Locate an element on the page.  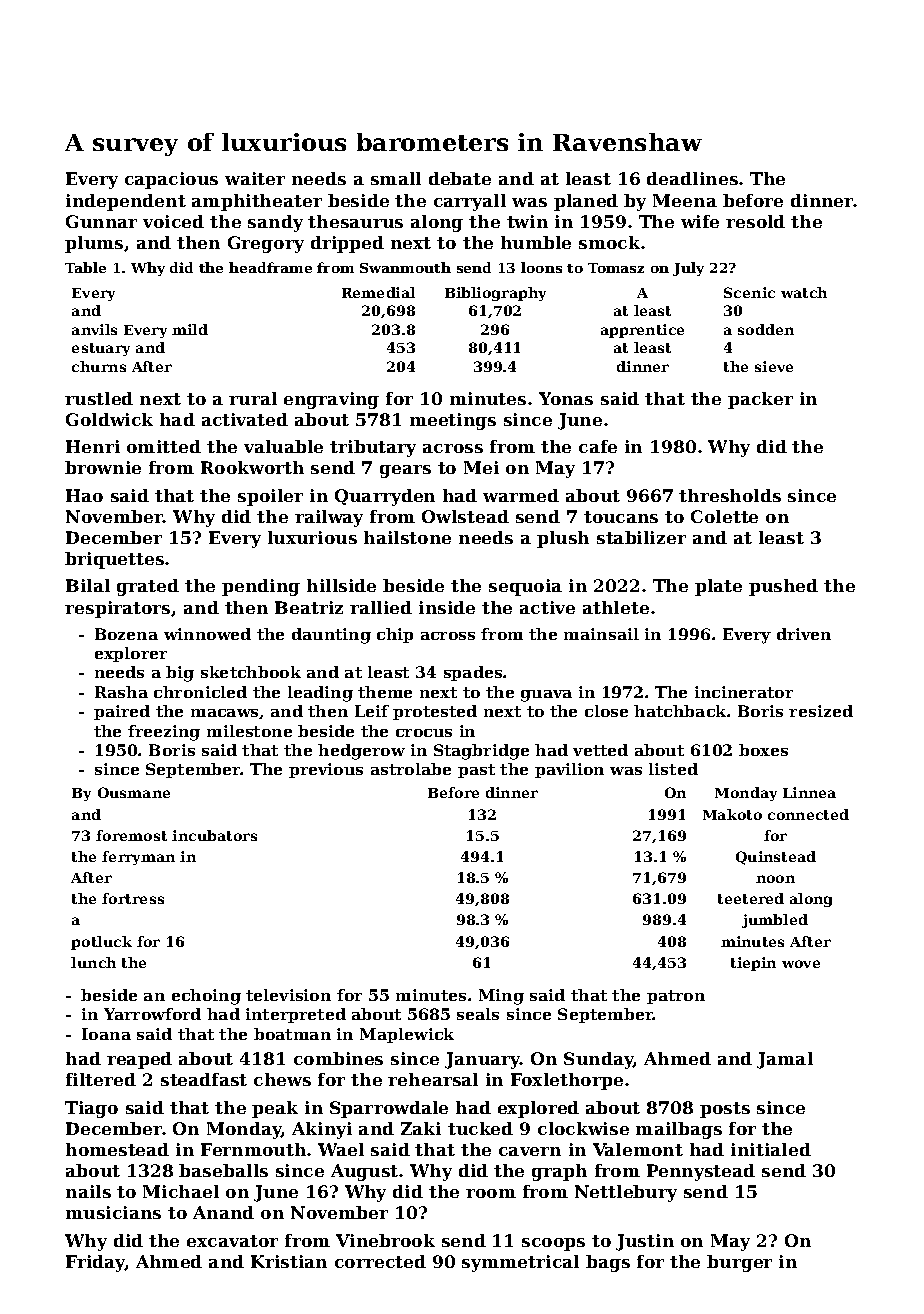
debate is located at coordinates (460, 178).
